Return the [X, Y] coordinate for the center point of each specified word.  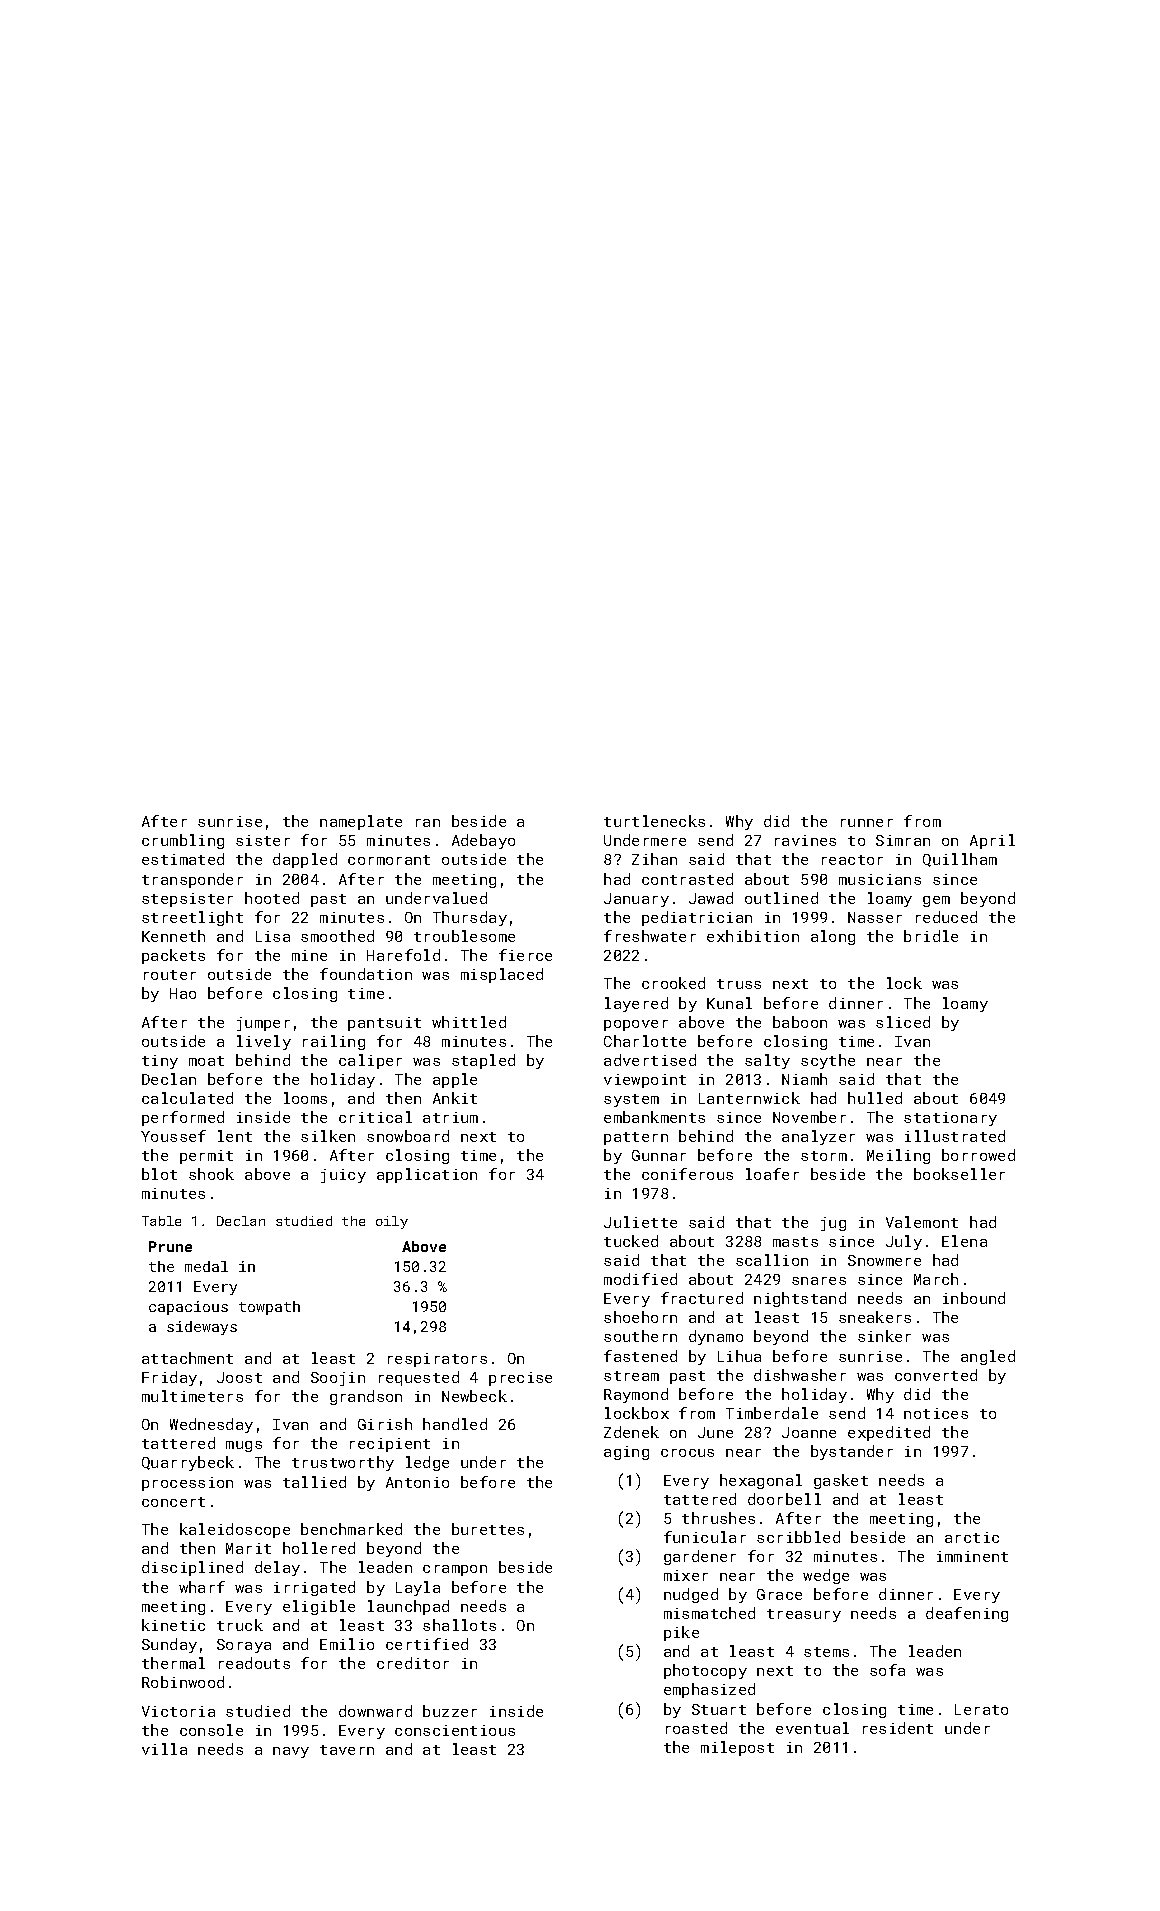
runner [867, 823]
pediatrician [697, 918]
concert [173, 1502]
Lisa [273, 936]
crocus [687, 1453]
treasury [804, 1615]
